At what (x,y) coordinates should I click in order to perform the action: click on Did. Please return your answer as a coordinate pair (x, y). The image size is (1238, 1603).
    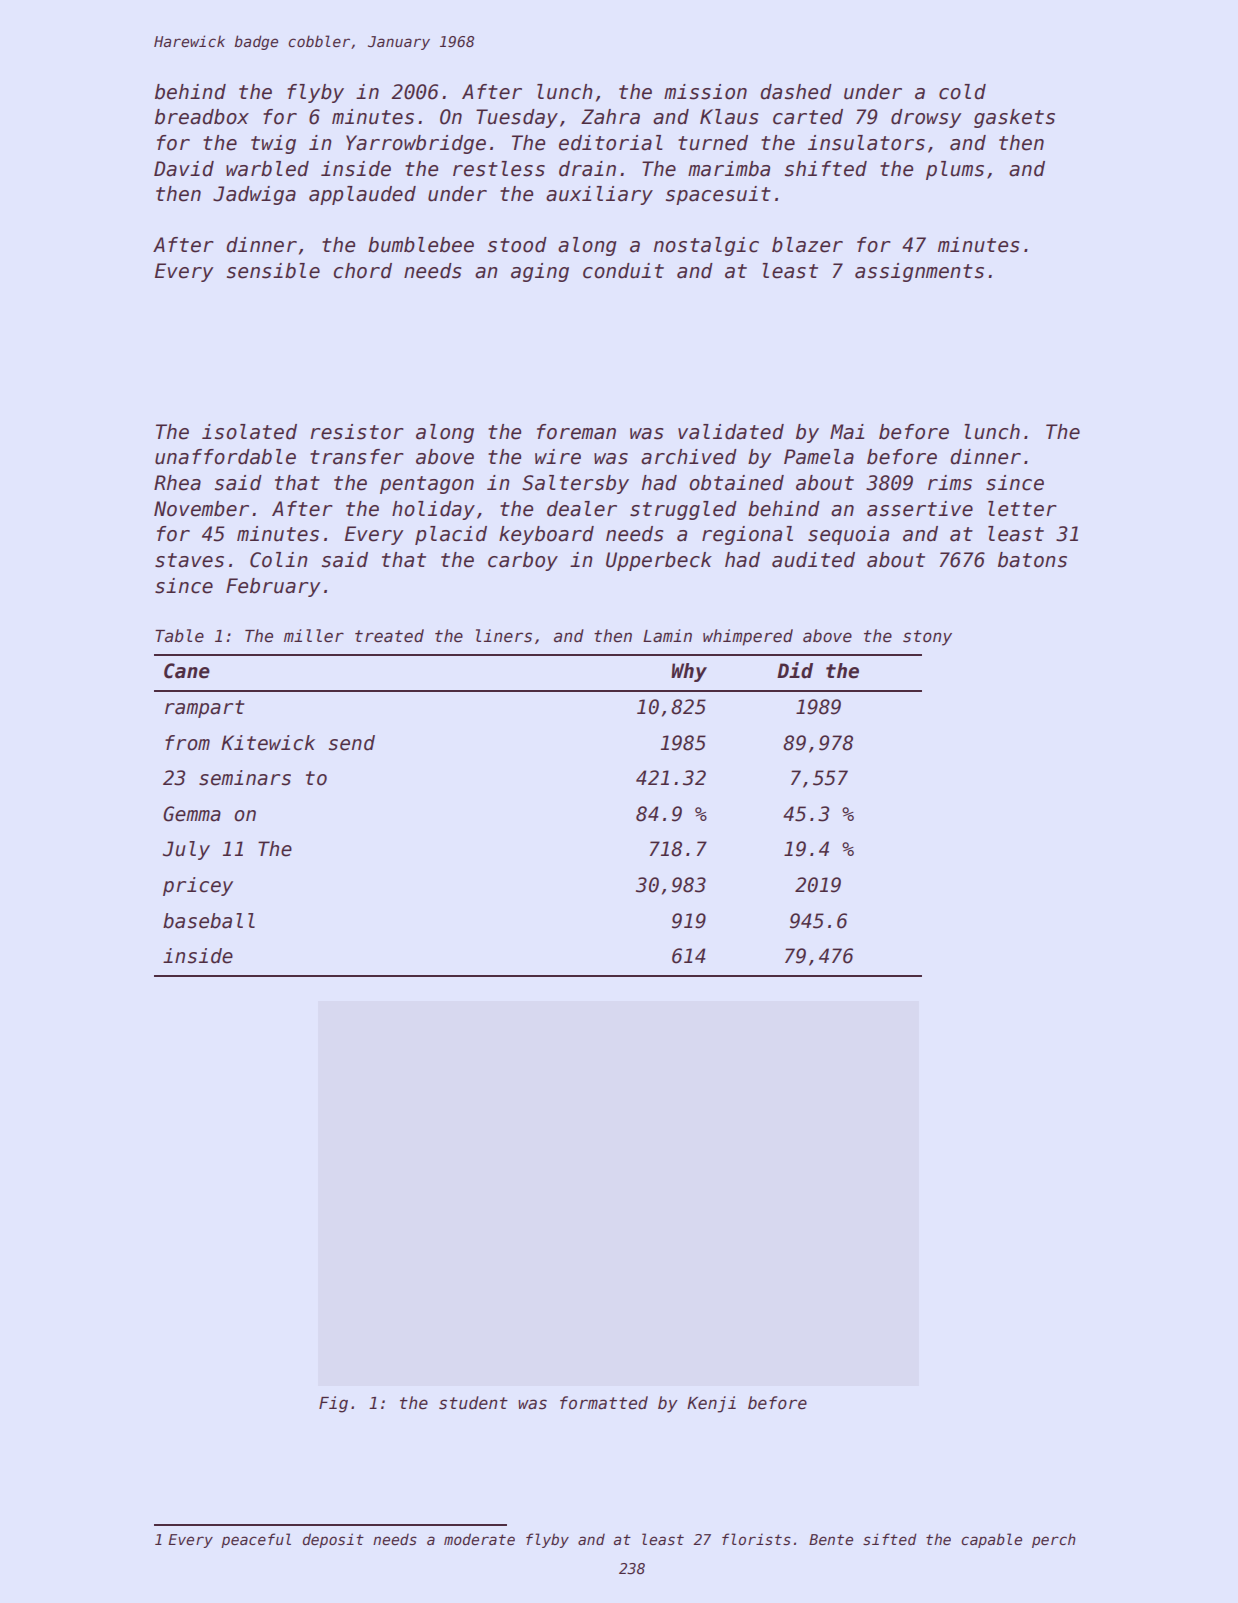
    Looking at the image, I should click on (795, 670).
